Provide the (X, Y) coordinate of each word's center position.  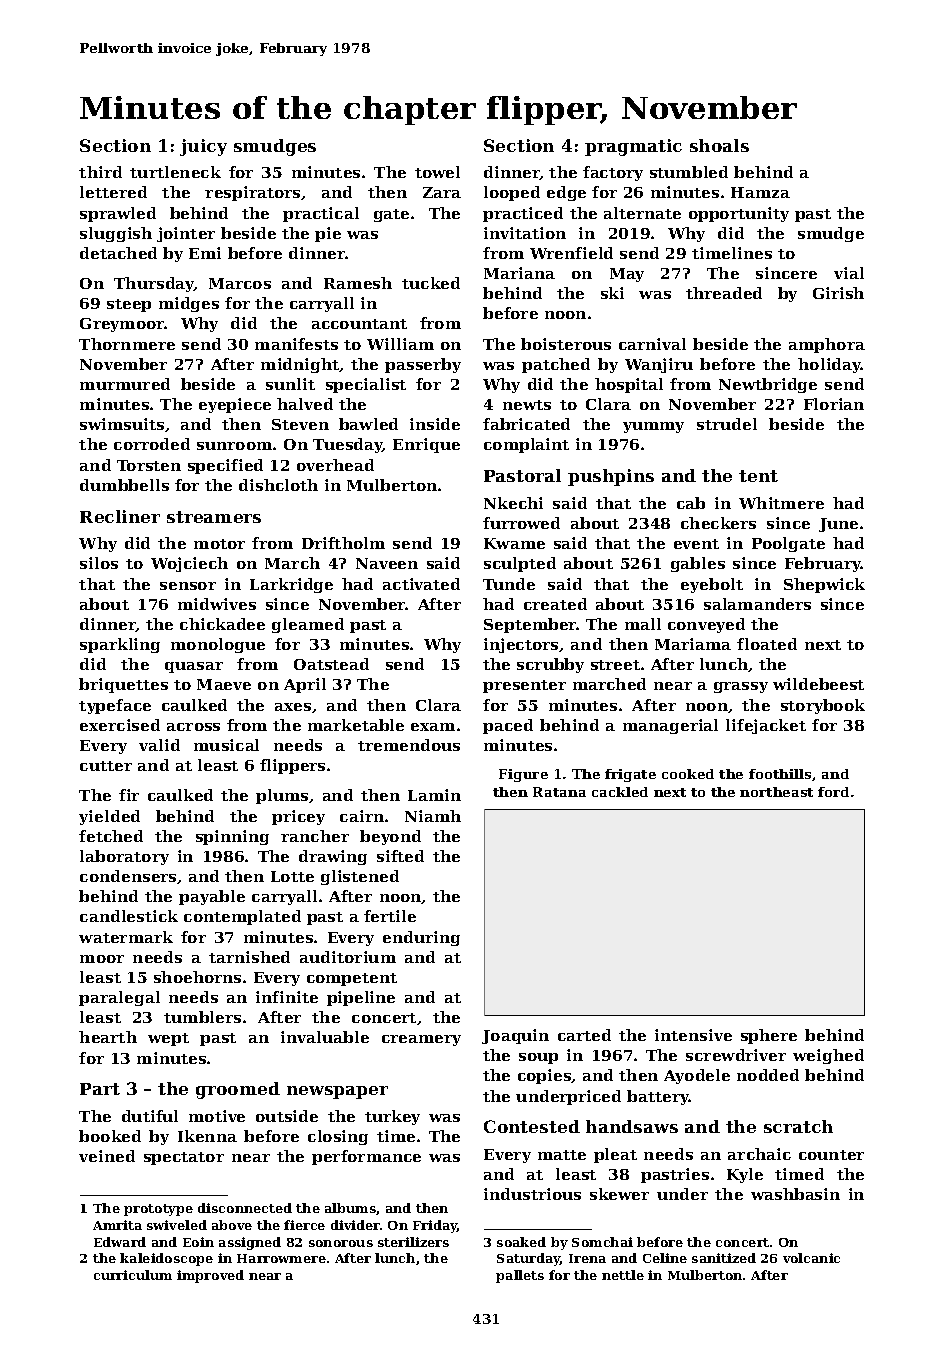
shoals (719, 145)
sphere (769, 1036)
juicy (203, 147)
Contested (532, 1126)
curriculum (133, 1275)
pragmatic (633, 147)
